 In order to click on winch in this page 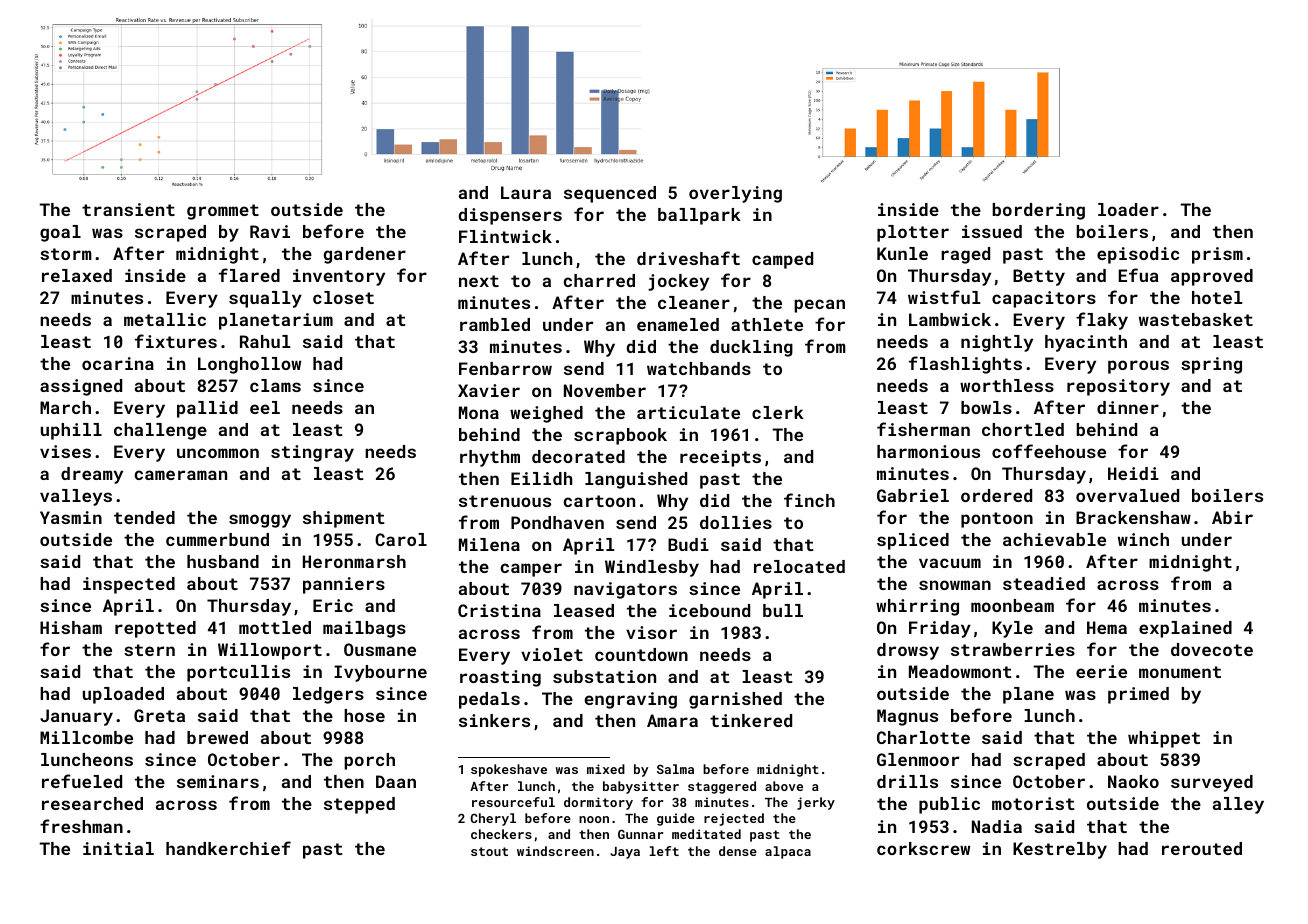, I will do `click(1143, 539)`.
